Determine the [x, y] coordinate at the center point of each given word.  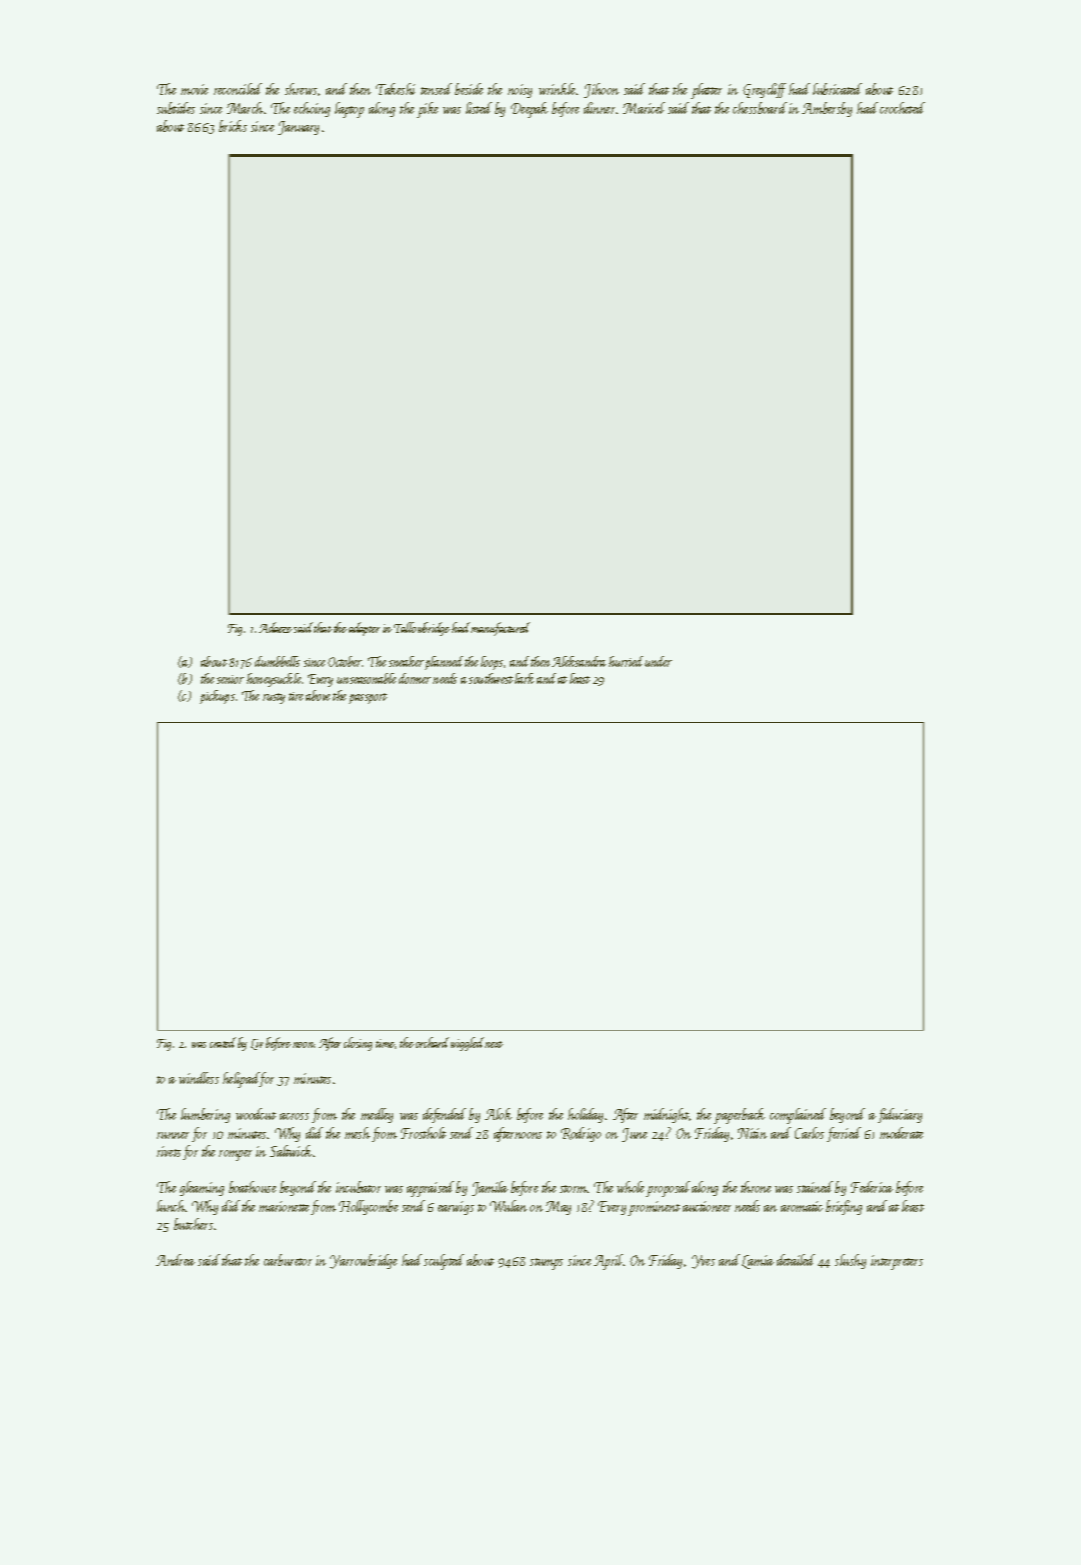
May [558, 1208]
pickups [217, 697]
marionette [284, 1206]
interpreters [897, 1262]
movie [194, 89]
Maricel [644, 108]
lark [524, 678]
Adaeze [275, 627]
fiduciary [900, 1115]
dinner [599, 108]
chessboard [760, 108]
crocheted [902, 108]
